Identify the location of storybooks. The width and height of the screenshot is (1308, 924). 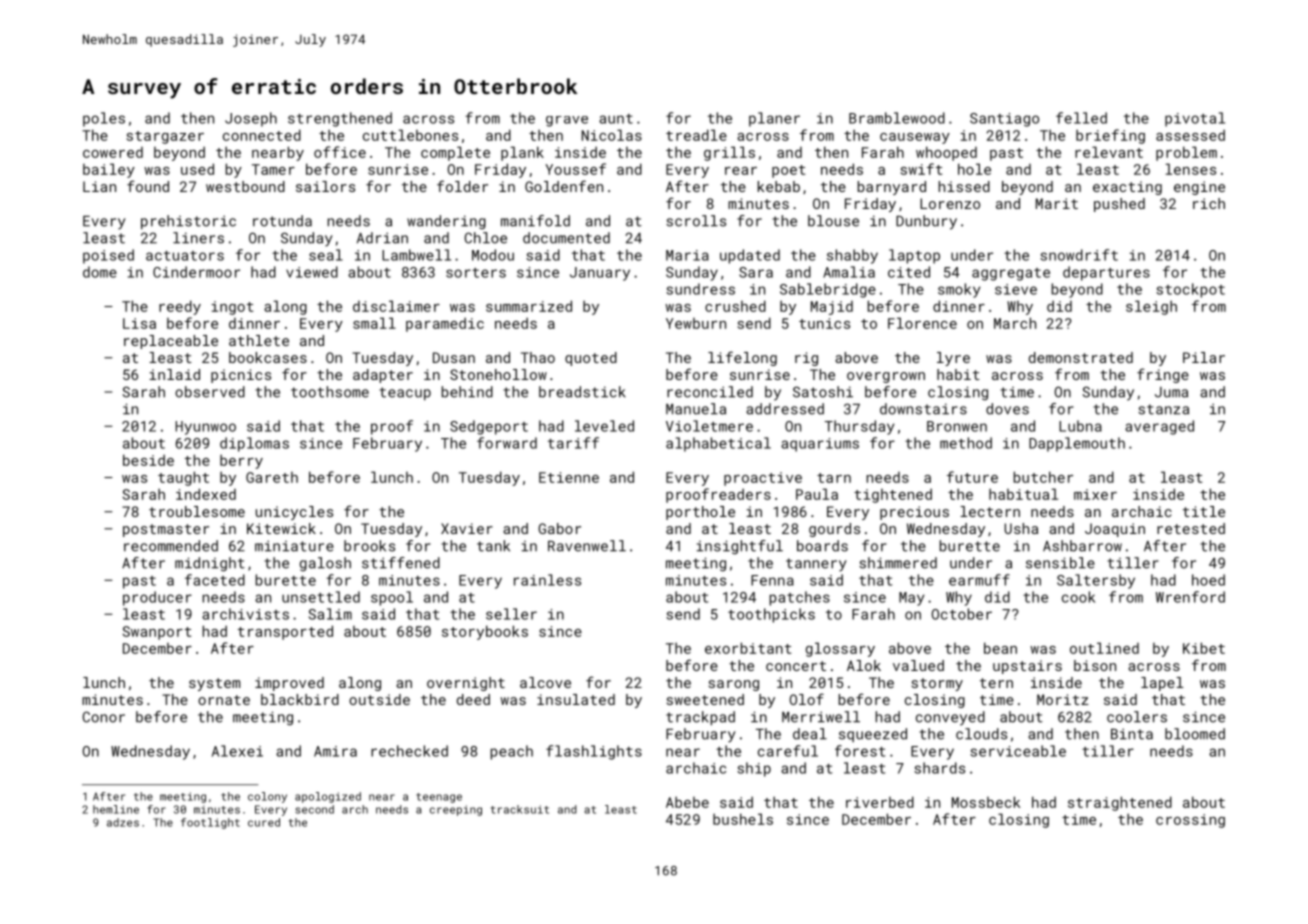
(485, 632).
